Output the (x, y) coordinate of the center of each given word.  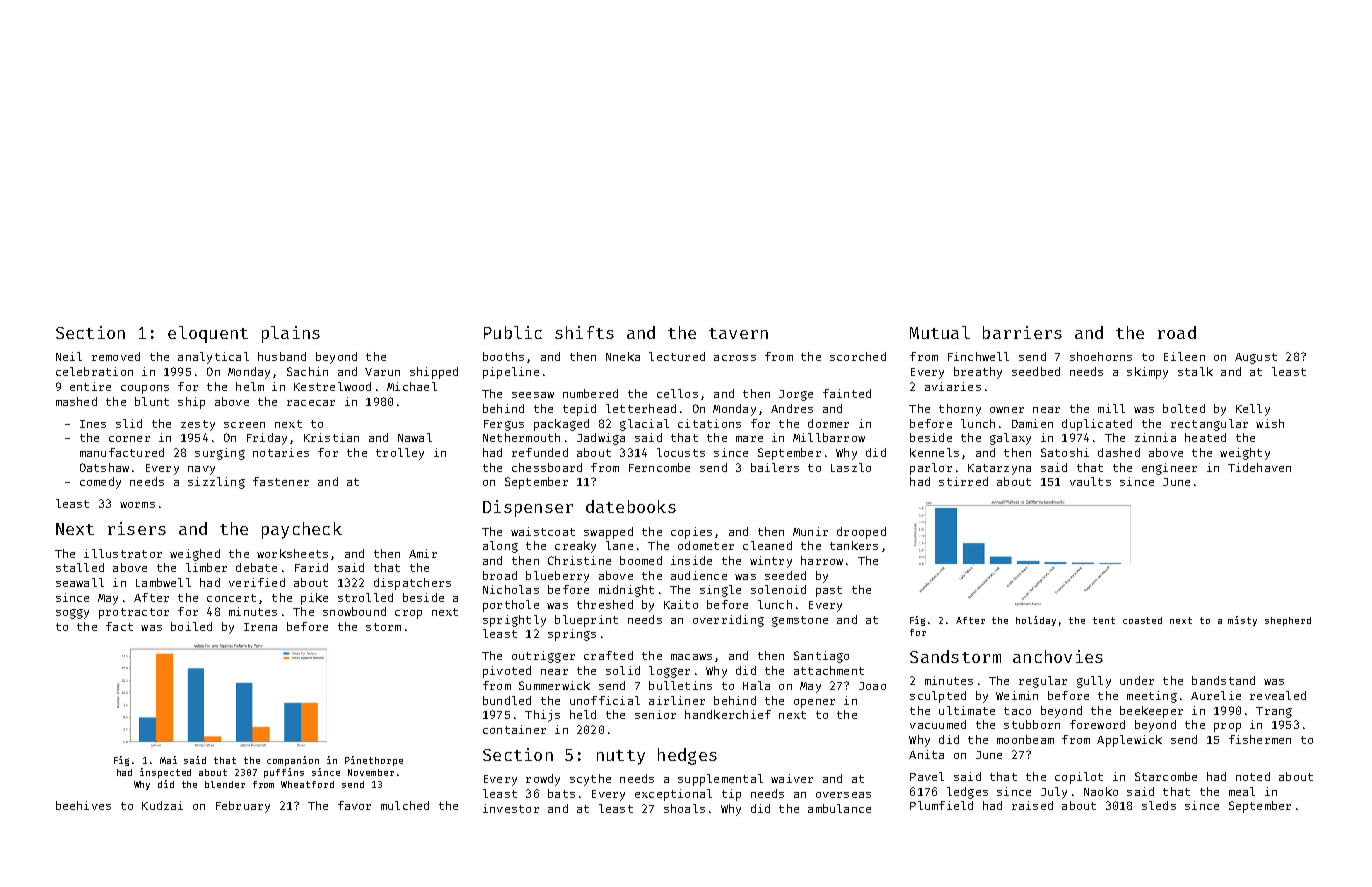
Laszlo (851, 467)
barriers (1022, 332)
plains (291, 334)
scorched (858, 356)
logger (669, 672)
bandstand (1223, 680)
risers (137, 528)
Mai (168, 760)
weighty (1245, 454)
